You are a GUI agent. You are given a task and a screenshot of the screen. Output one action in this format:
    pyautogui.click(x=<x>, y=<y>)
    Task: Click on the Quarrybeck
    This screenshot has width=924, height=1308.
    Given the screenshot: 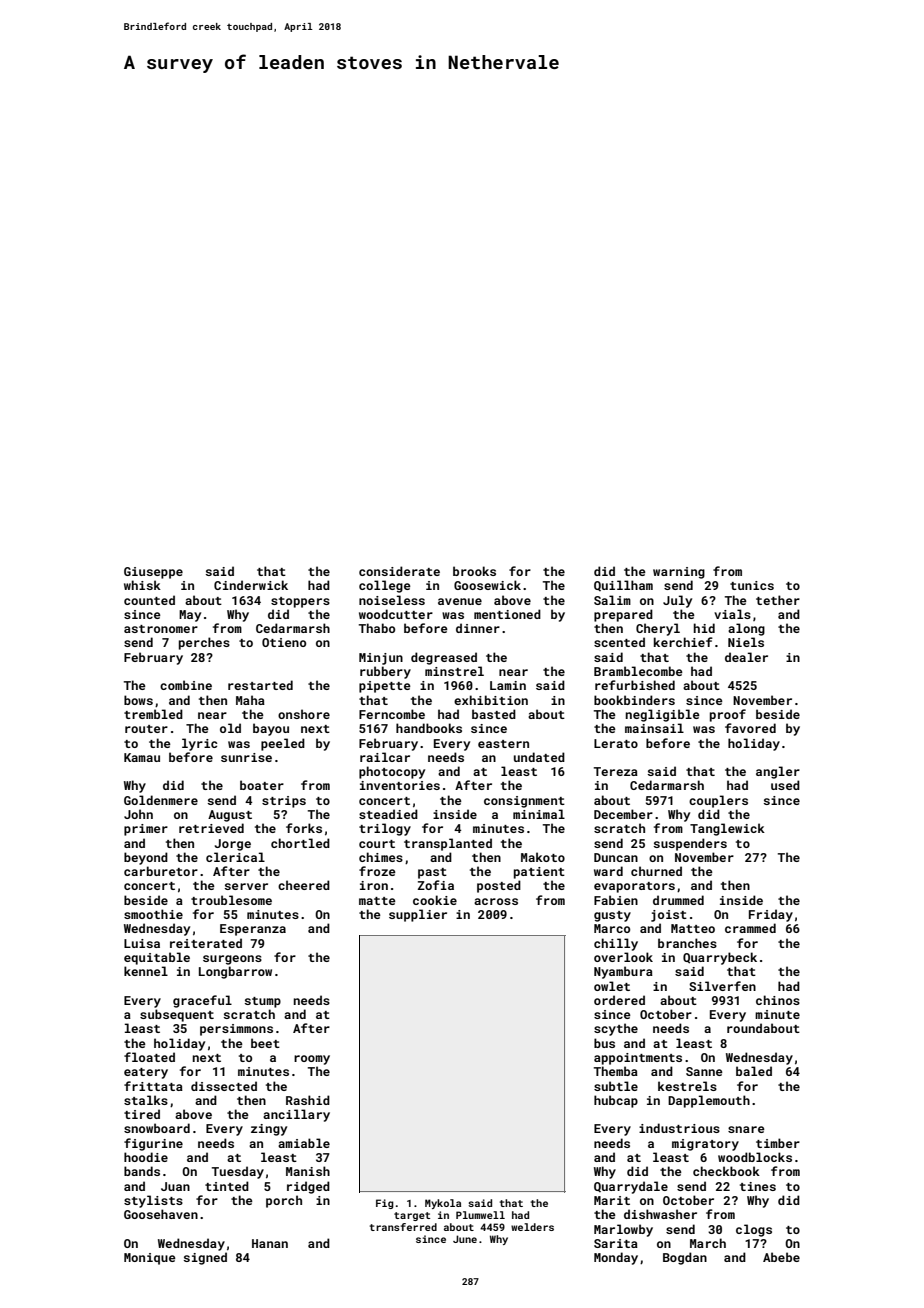 What is the action you would take?
    pyautogui.click(x=720, y=958)
